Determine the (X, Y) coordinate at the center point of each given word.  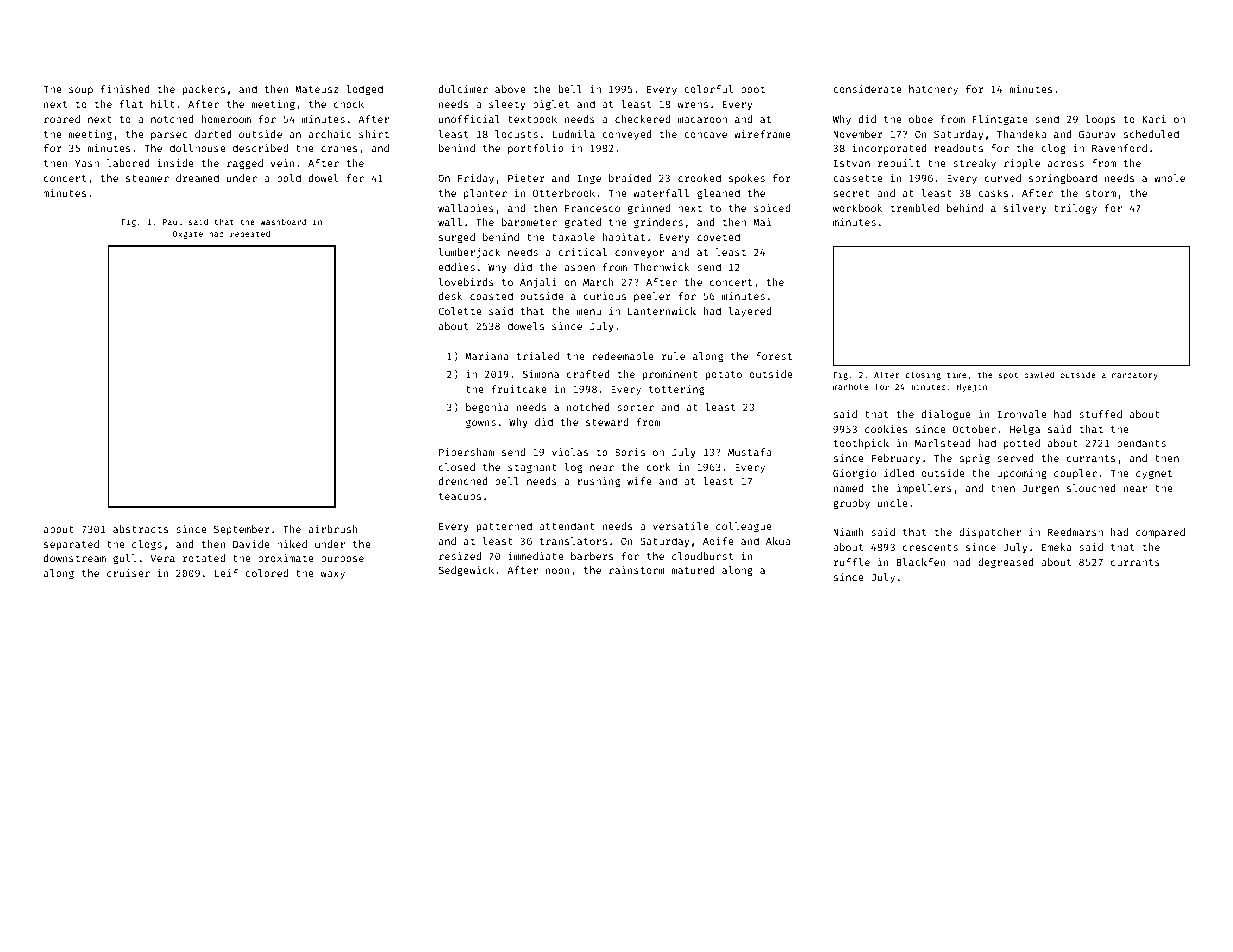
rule (673, 356)
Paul (172, 221)
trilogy (1075, 209)
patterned (504, 527)
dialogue (946, 415)
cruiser (128, 573)
